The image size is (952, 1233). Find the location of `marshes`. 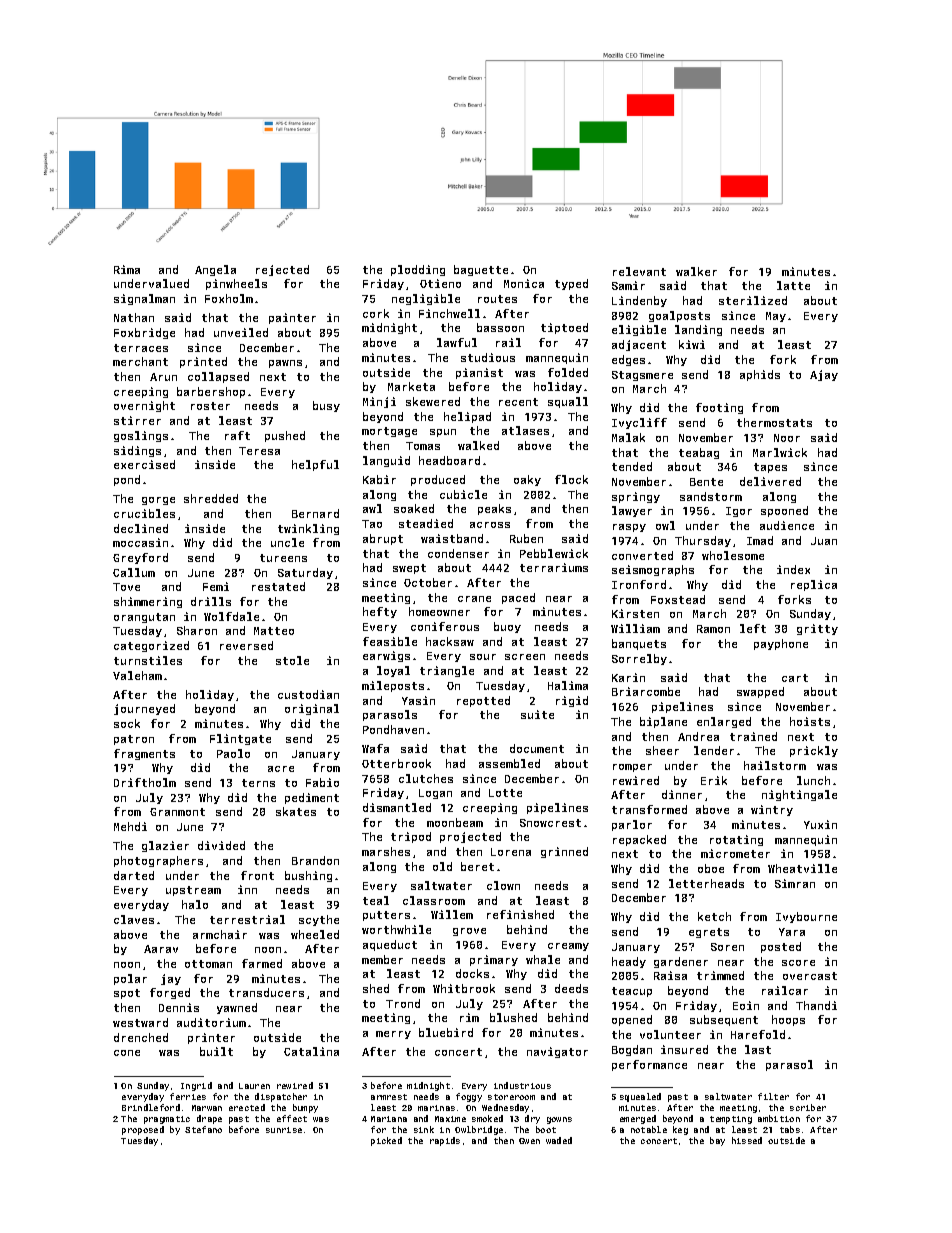

marshes is located at coordinates (386, 851).
